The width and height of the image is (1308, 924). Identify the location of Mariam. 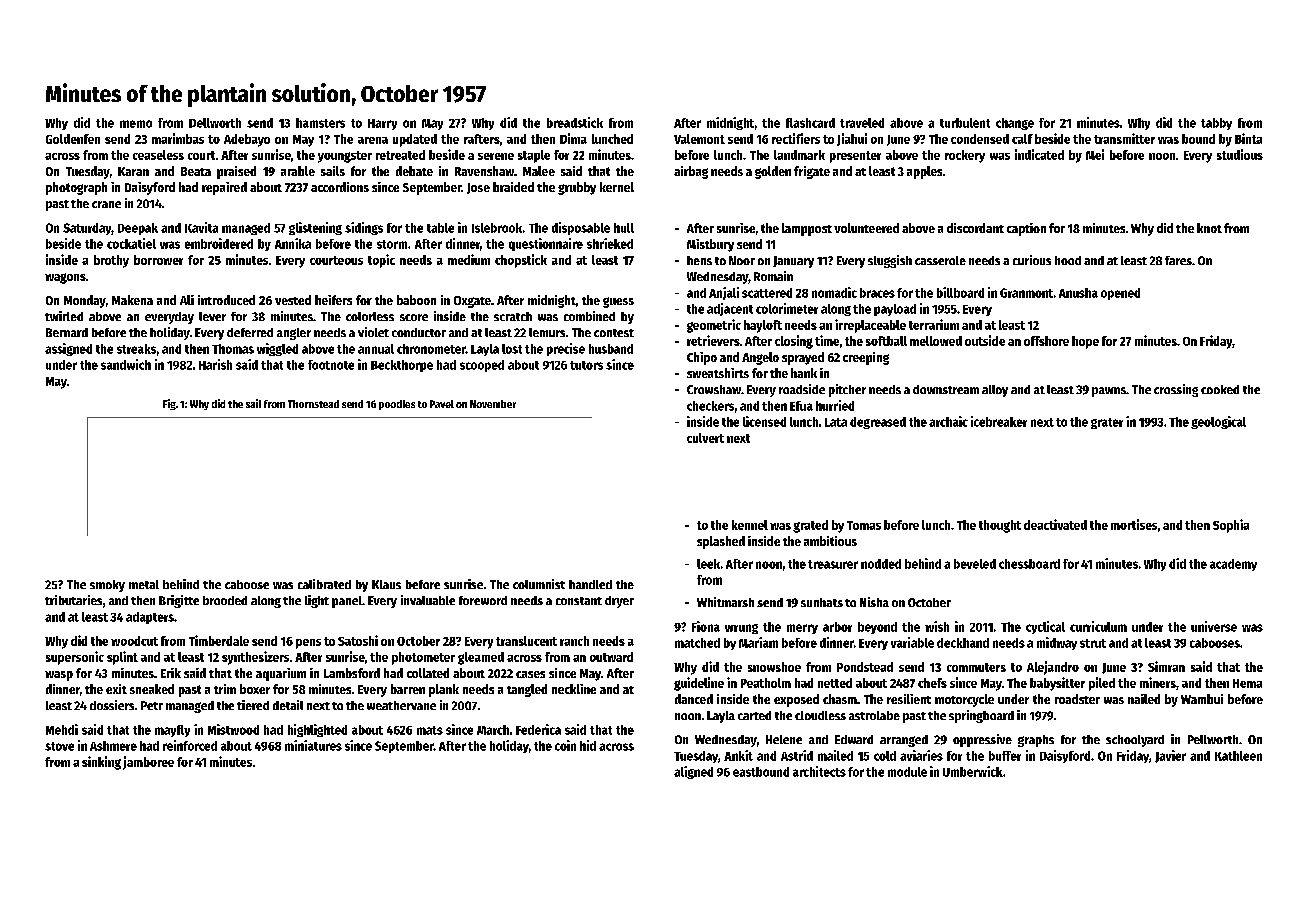
(758, 642).
